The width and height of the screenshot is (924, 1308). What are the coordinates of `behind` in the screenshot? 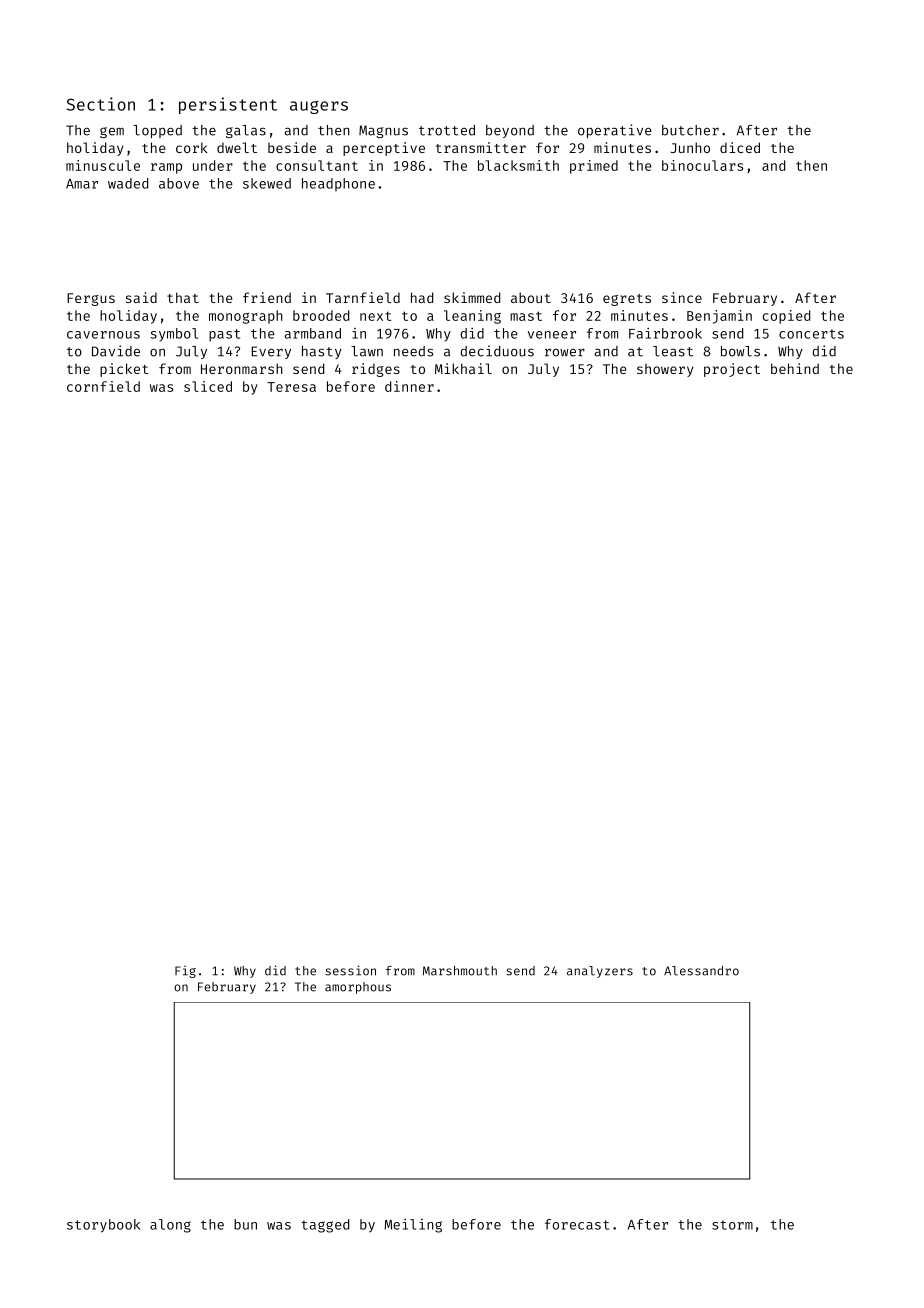 It's located at (795, 368).
